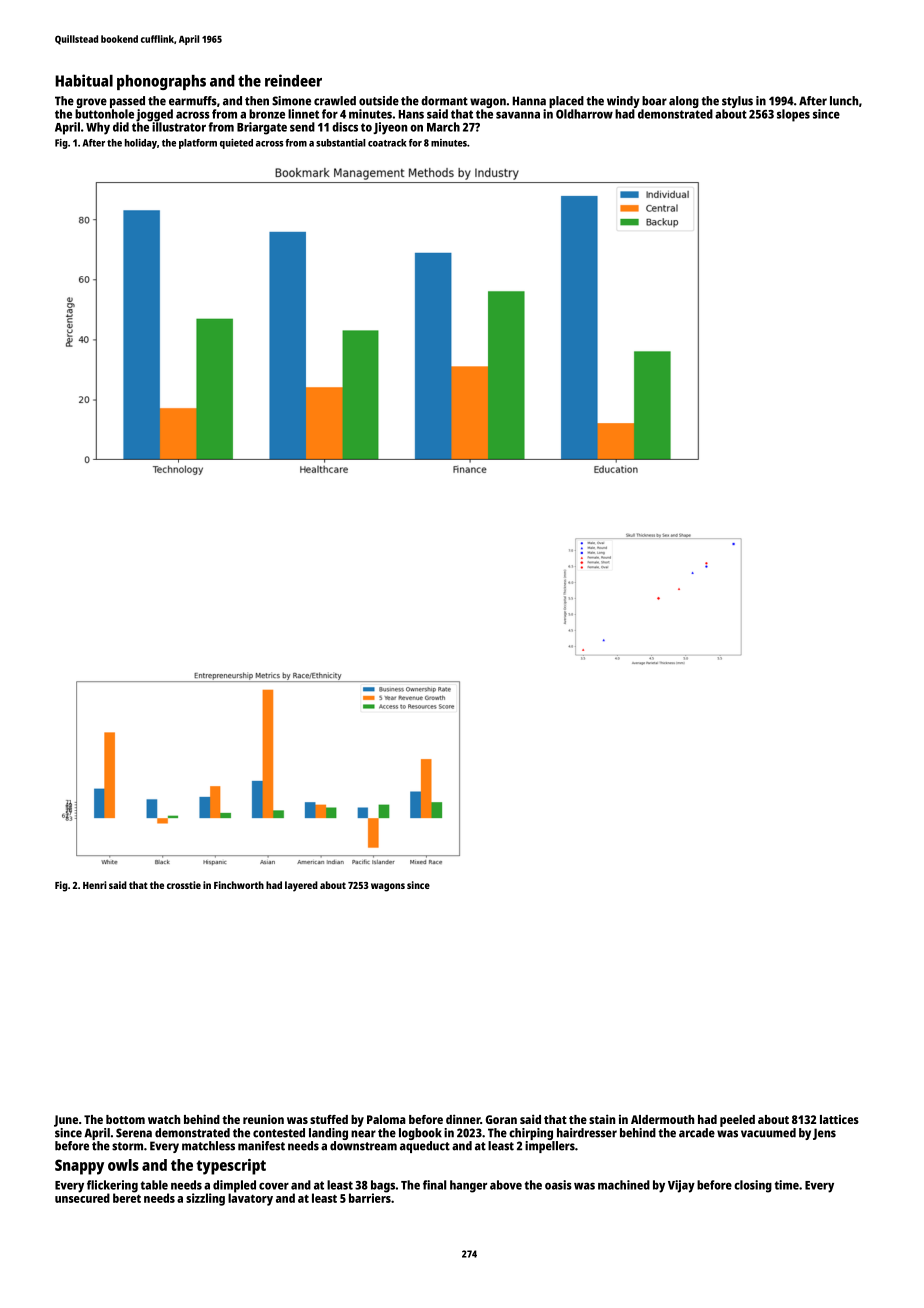  What do you see at coordinates (301, 886) in the page?
I see `layered` at bounding box center [301, 886].
